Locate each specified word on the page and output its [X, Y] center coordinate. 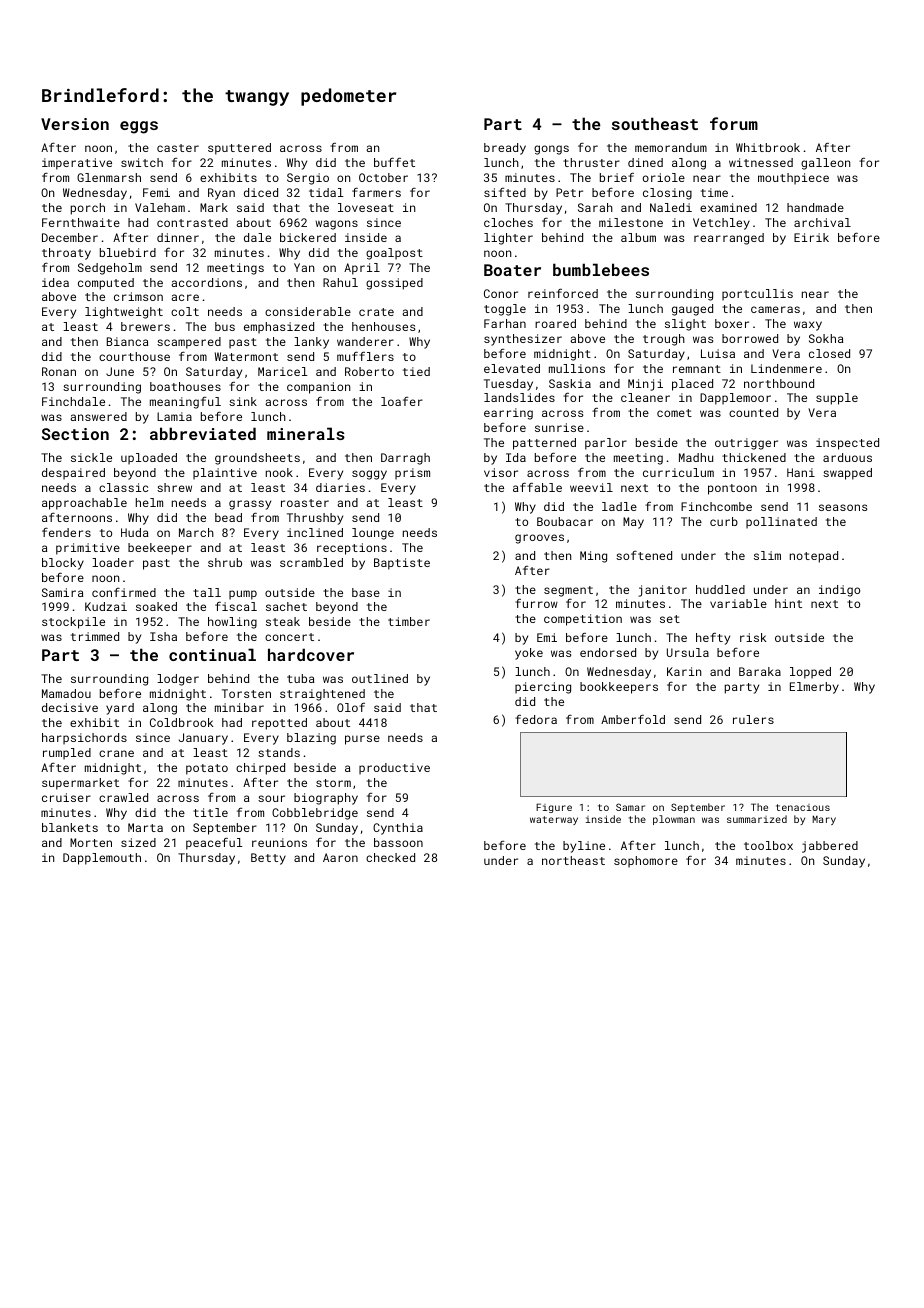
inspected [847, 444]
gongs [551, 150]
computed [106, 284]
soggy [369, 475]
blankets [70, 827]
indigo [839, 591]
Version [75, 124]
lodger [178, 680]
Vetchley [721, 224]
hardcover [311, 654]
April [362, 269]
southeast [655, 123]
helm [149, 502]
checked [390, 857]
